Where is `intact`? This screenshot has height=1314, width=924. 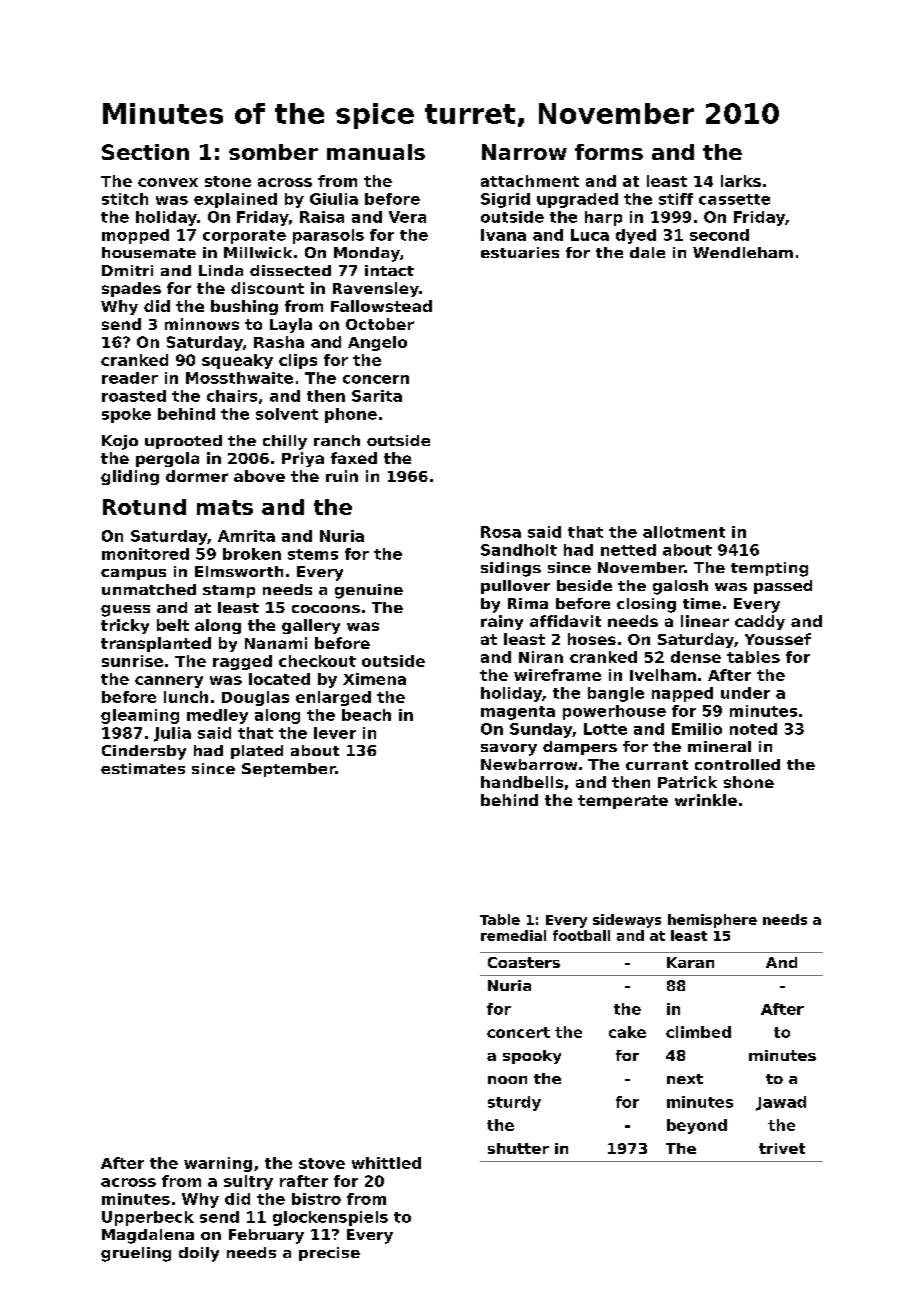
intact is located at coordinates (389, 270).
